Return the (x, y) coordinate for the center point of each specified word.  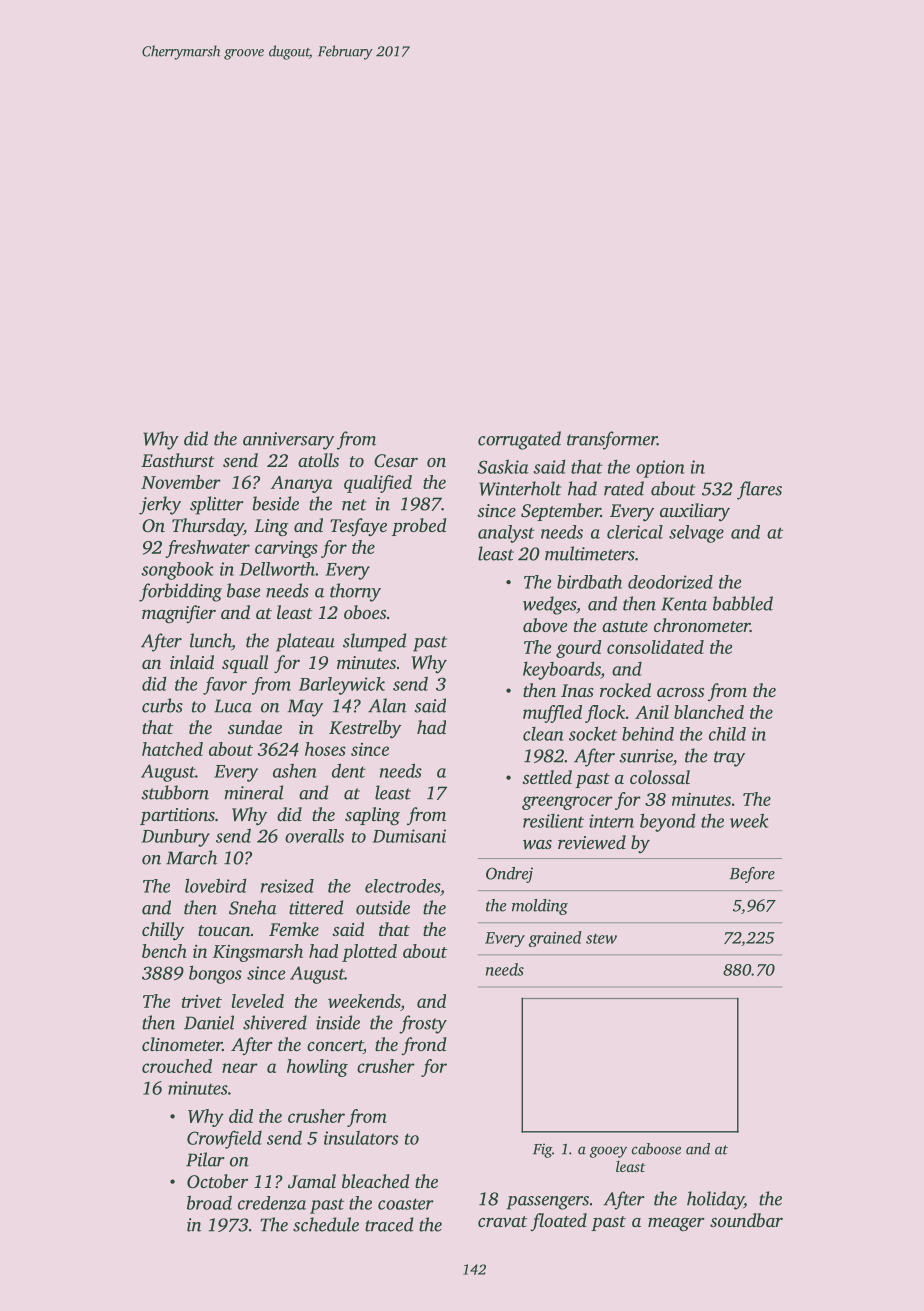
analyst (506, 534)
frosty (423, 1024)
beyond (668, 822)
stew (601, 939)
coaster (406, 1204)
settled (547, 777)
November (181, 482)
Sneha (253, 907)
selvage (696, 534)
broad (209, 1202)
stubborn (175, 792)
